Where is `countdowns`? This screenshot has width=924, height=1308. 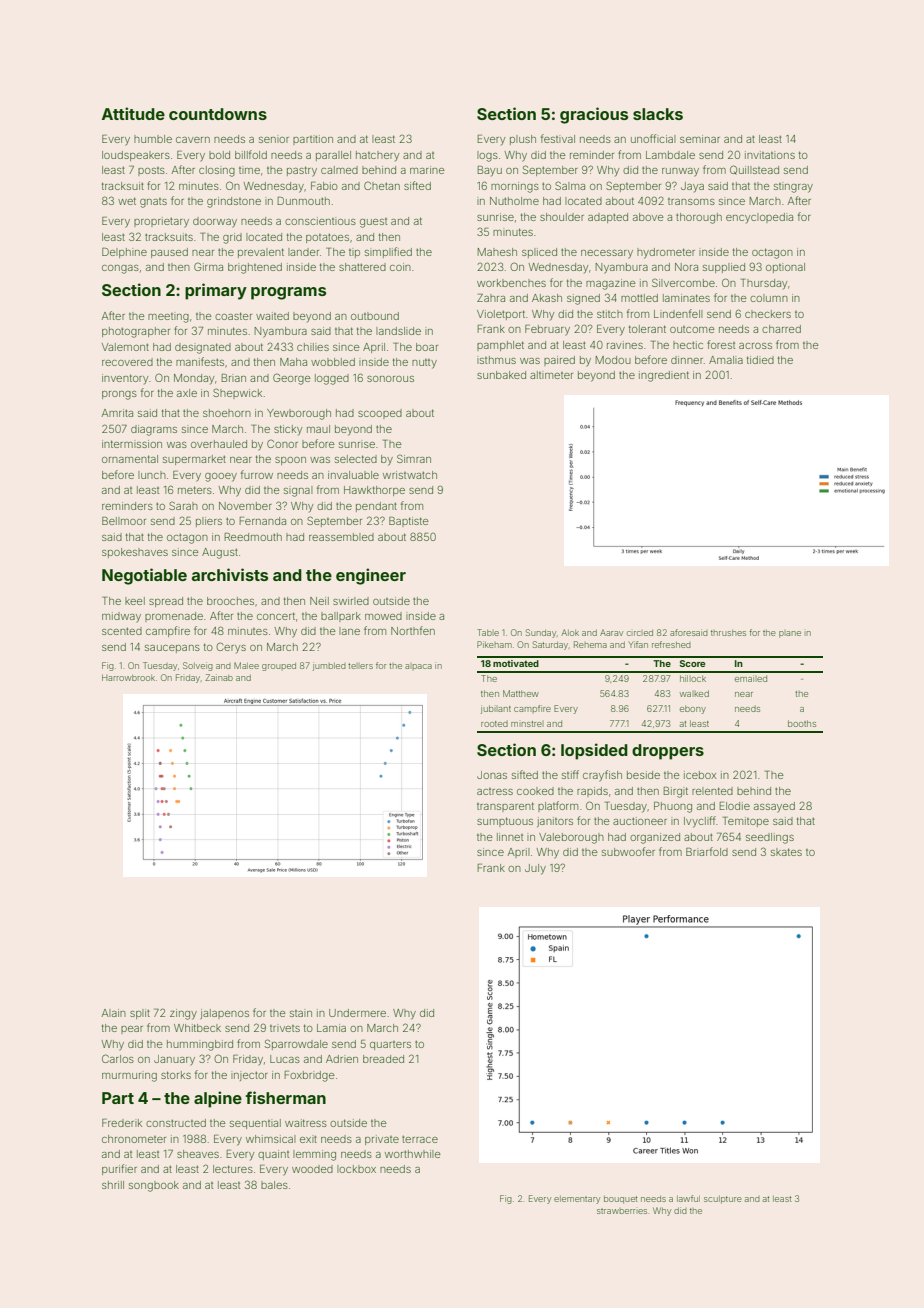 countdowns is located at coordinates (218, 114).
